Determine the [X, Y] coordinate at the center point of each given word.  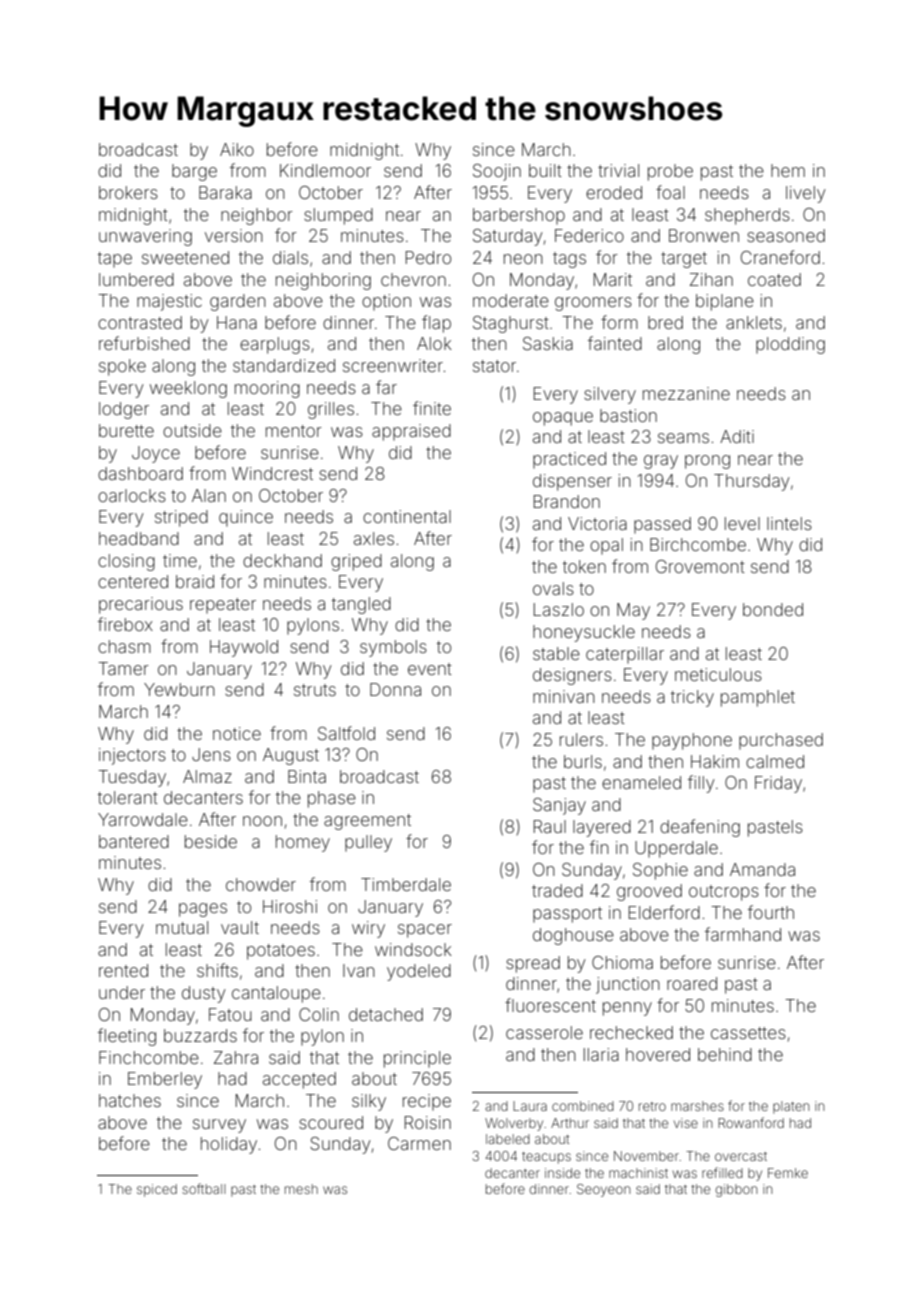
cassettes [748, 1033]
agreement [367, 822]
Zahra [236, 1057]
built [545, 170]
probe [670, 172]
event [430, 669]
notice [237, 733]
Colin [319, 1014]
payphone [692, 741]
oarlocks [132, 495]
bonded [773, 609]
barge [194, 172]
